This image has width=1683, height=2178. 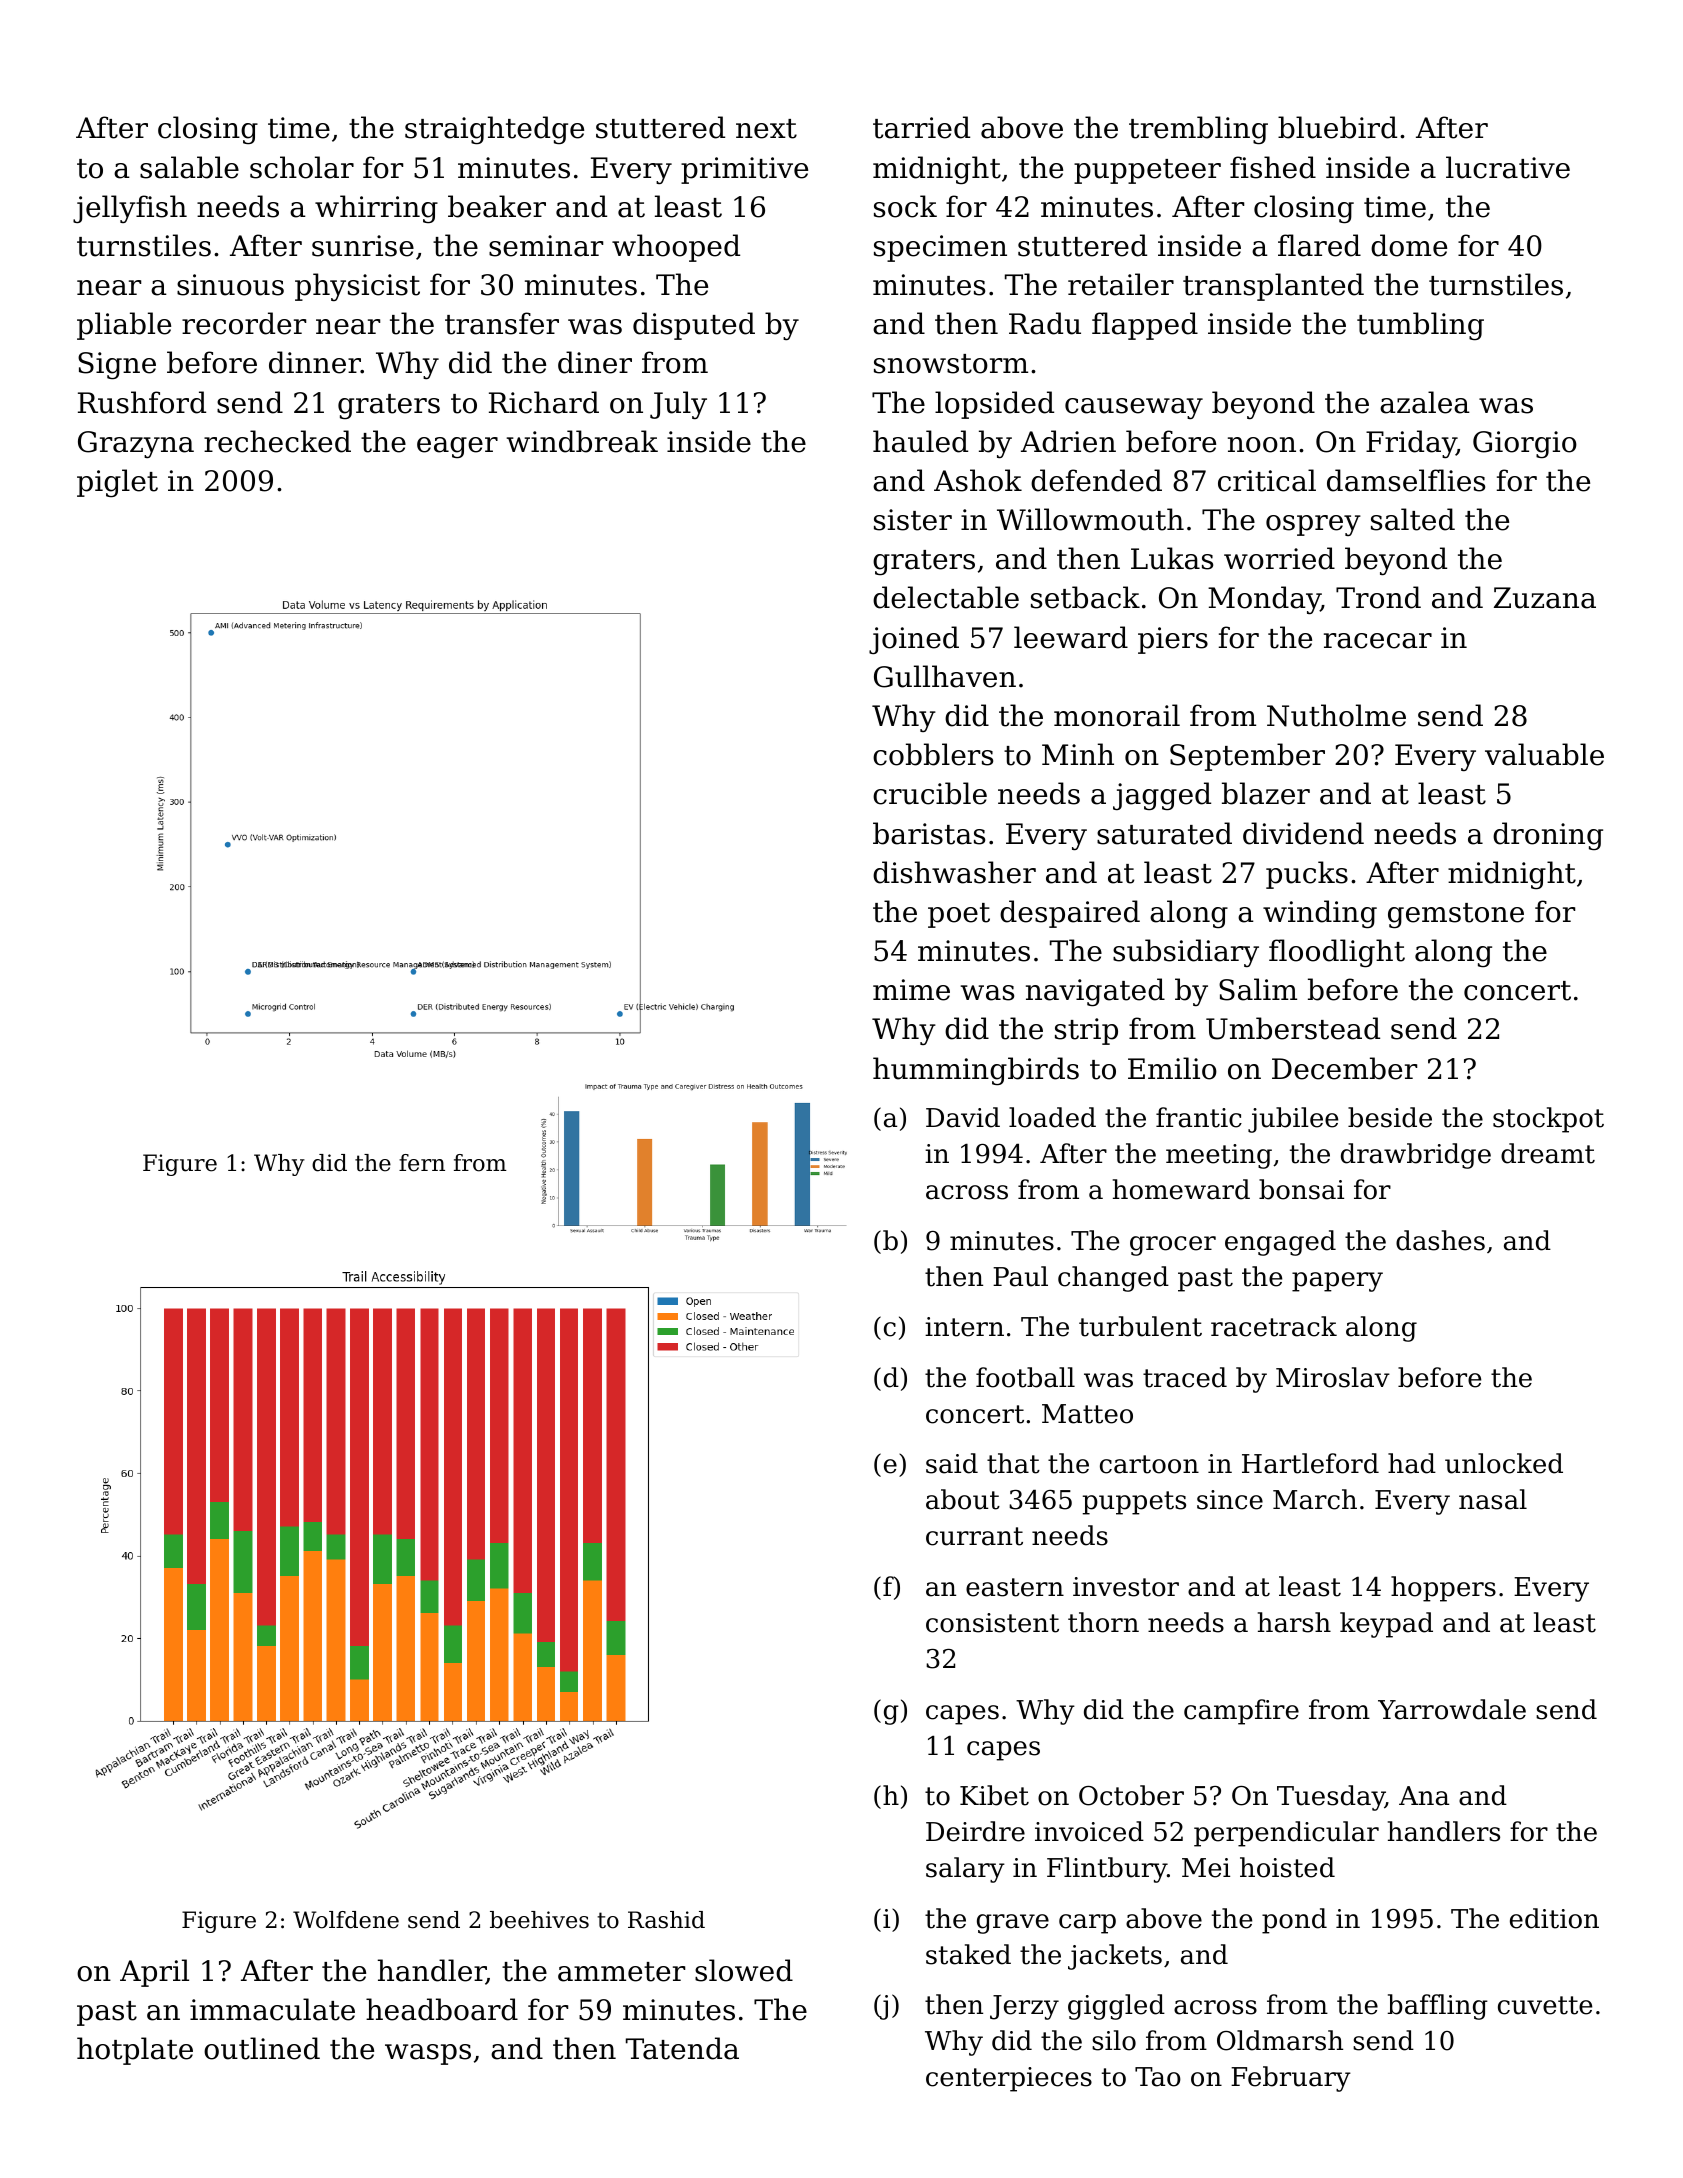 What do you see at coordinates (135, 2051) in the image?
I see `hotplate` at bounding box center [135, 2051].
